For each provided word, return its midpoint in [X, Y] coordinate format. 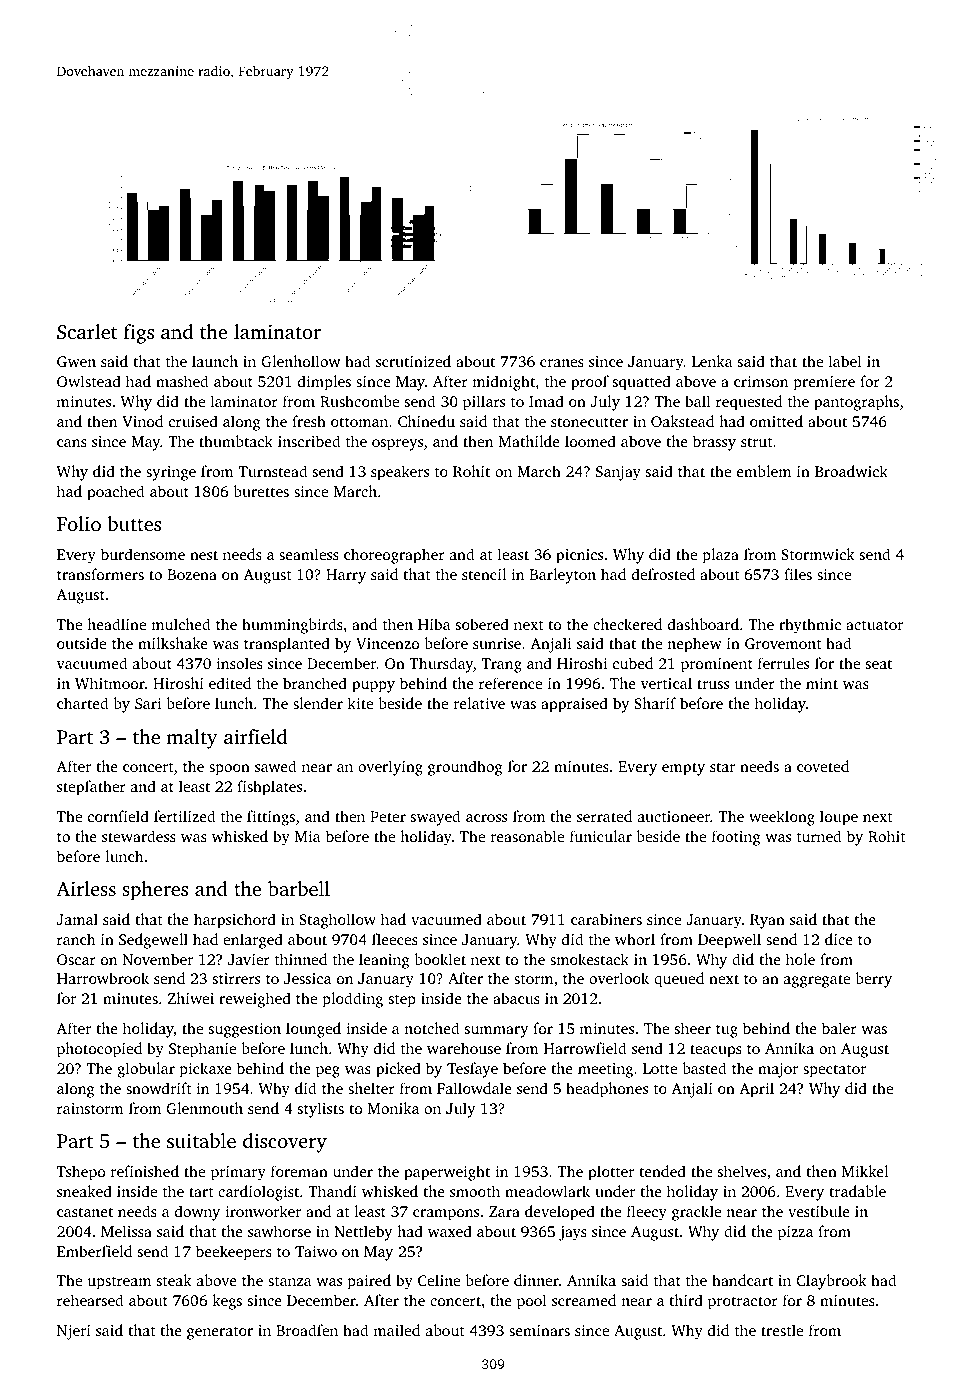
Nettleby [363, 1233]
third [686, 1300]
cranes [562, 363]
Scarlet [87, 332]
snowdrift [159, 1088]
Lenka [712, 361]
